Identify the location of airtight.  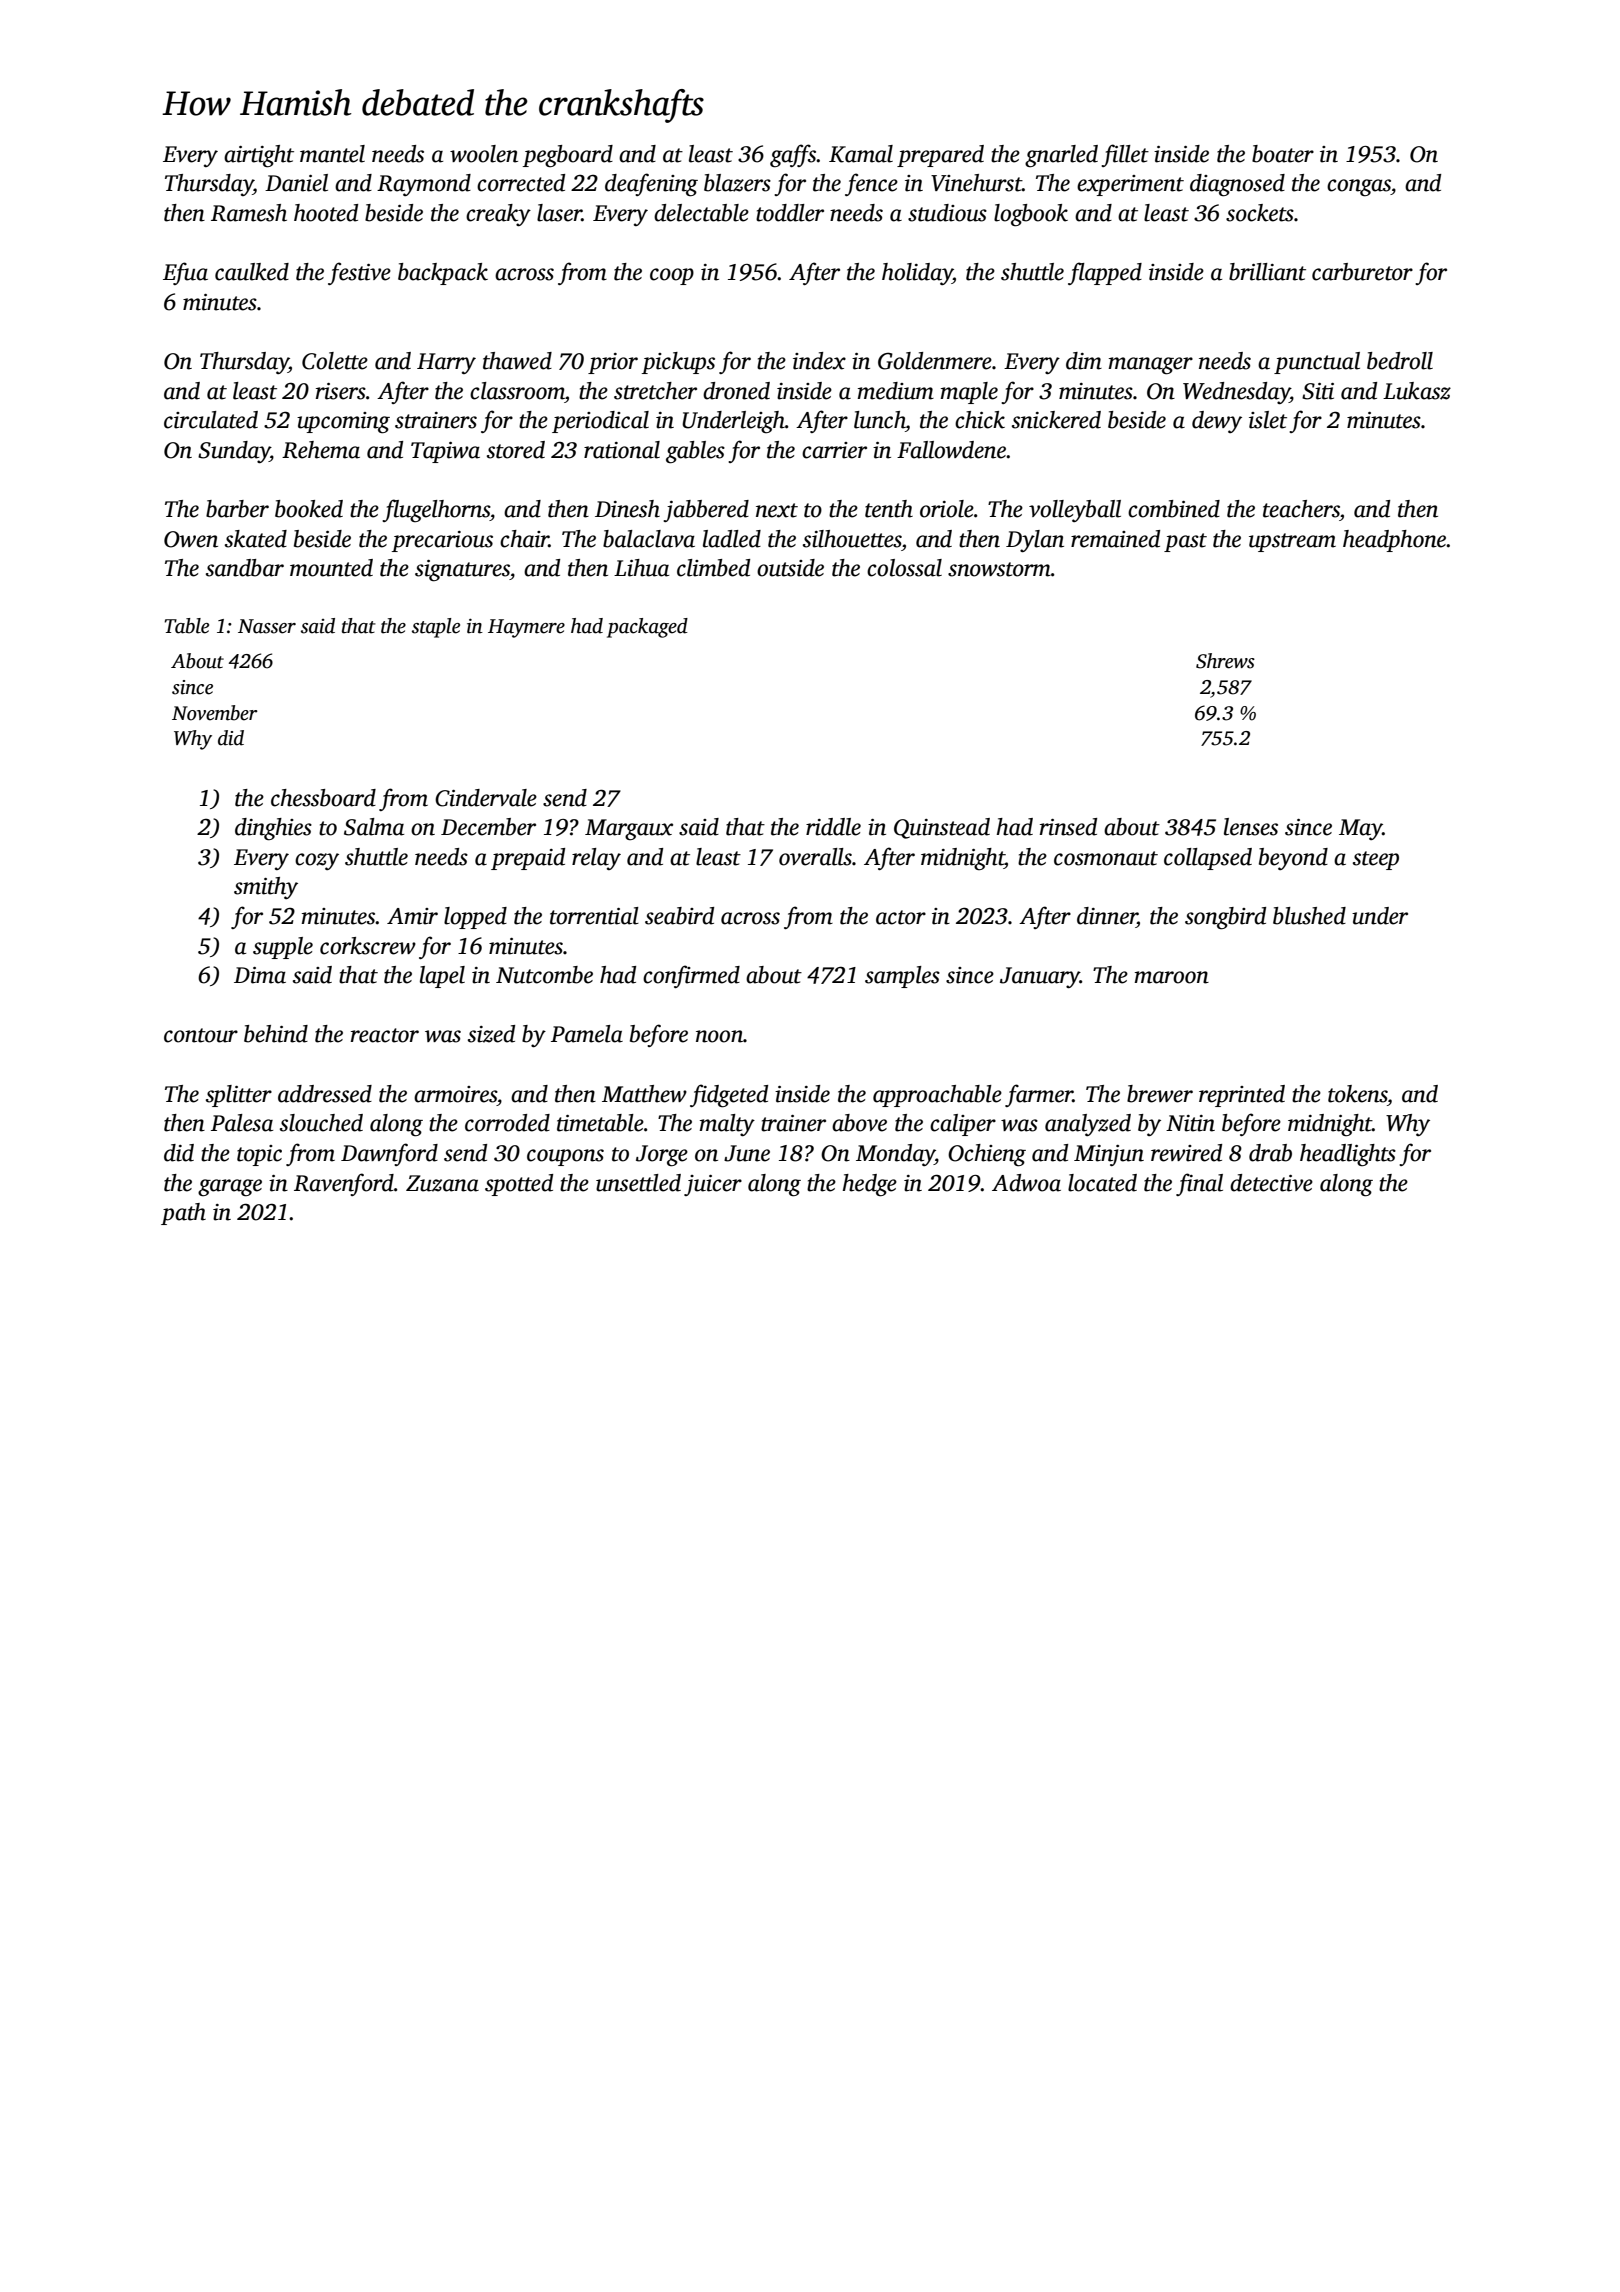
(259, 156).
